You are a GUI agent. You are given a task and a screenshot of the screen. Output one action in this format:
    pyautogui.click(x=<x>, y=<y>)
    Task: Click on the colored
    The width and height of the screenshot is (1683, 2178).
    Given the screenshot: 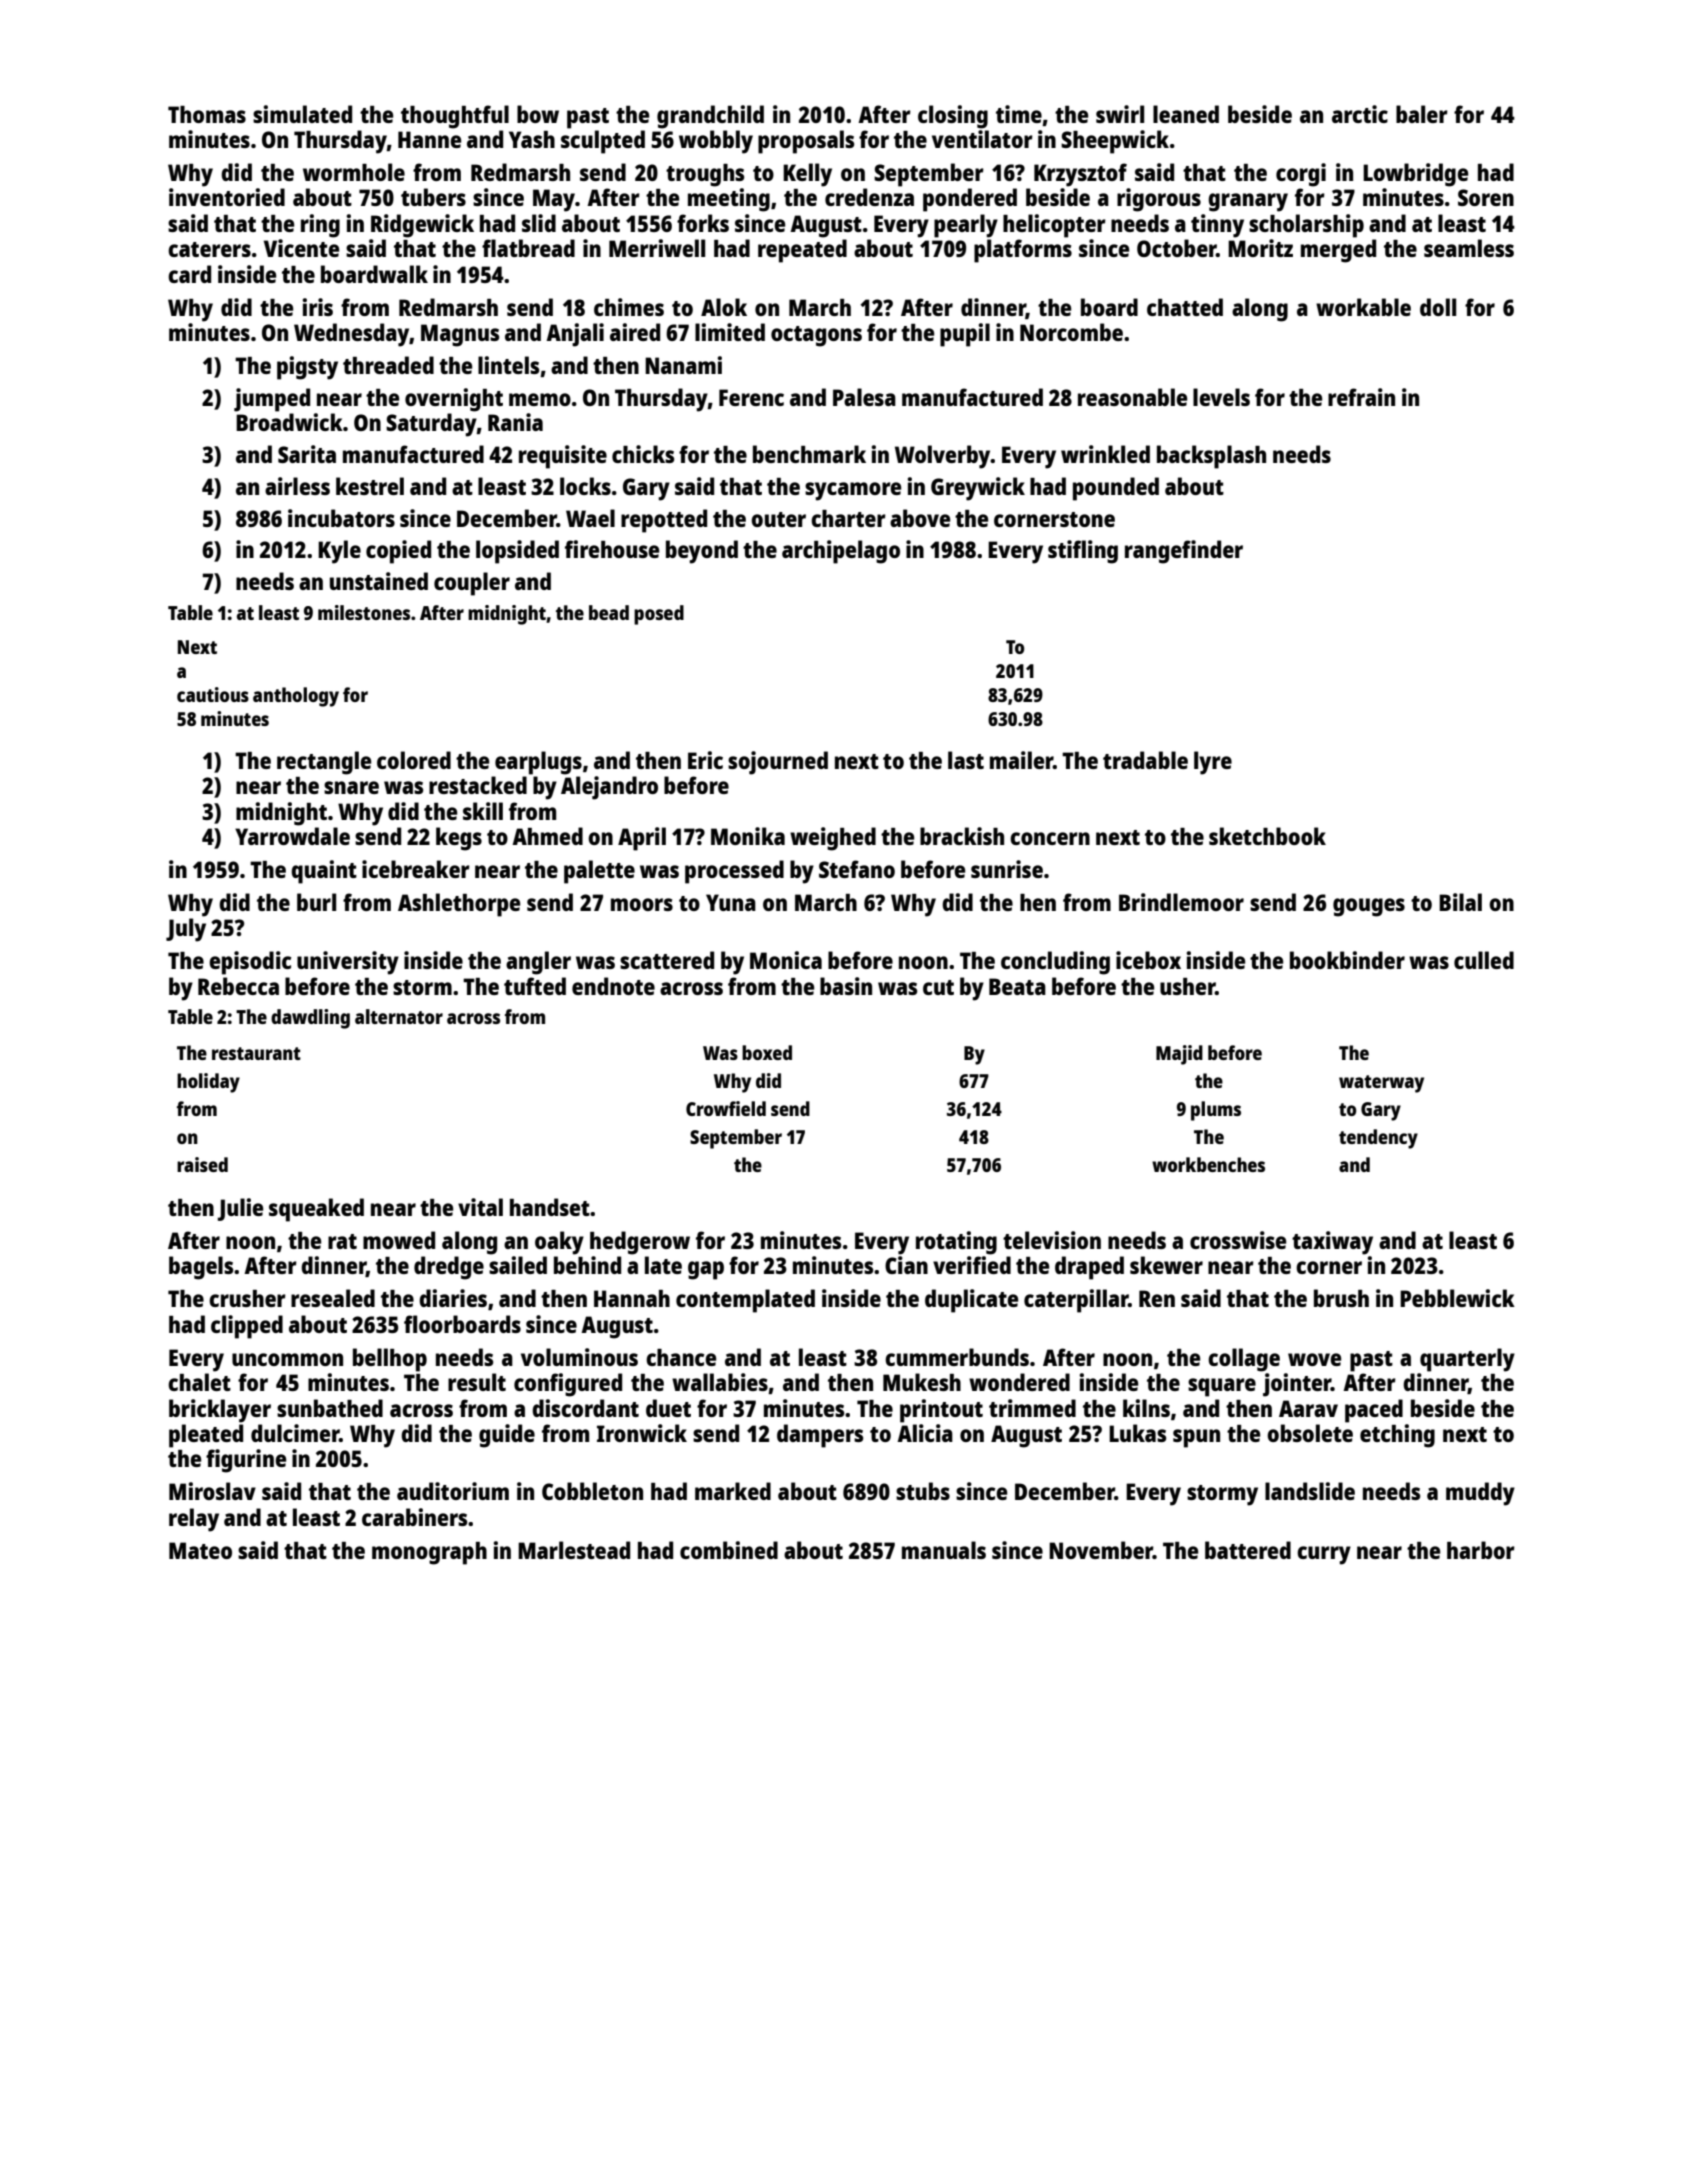 What is the action you would take?
    pyautogui.click(x=414, y=760)
